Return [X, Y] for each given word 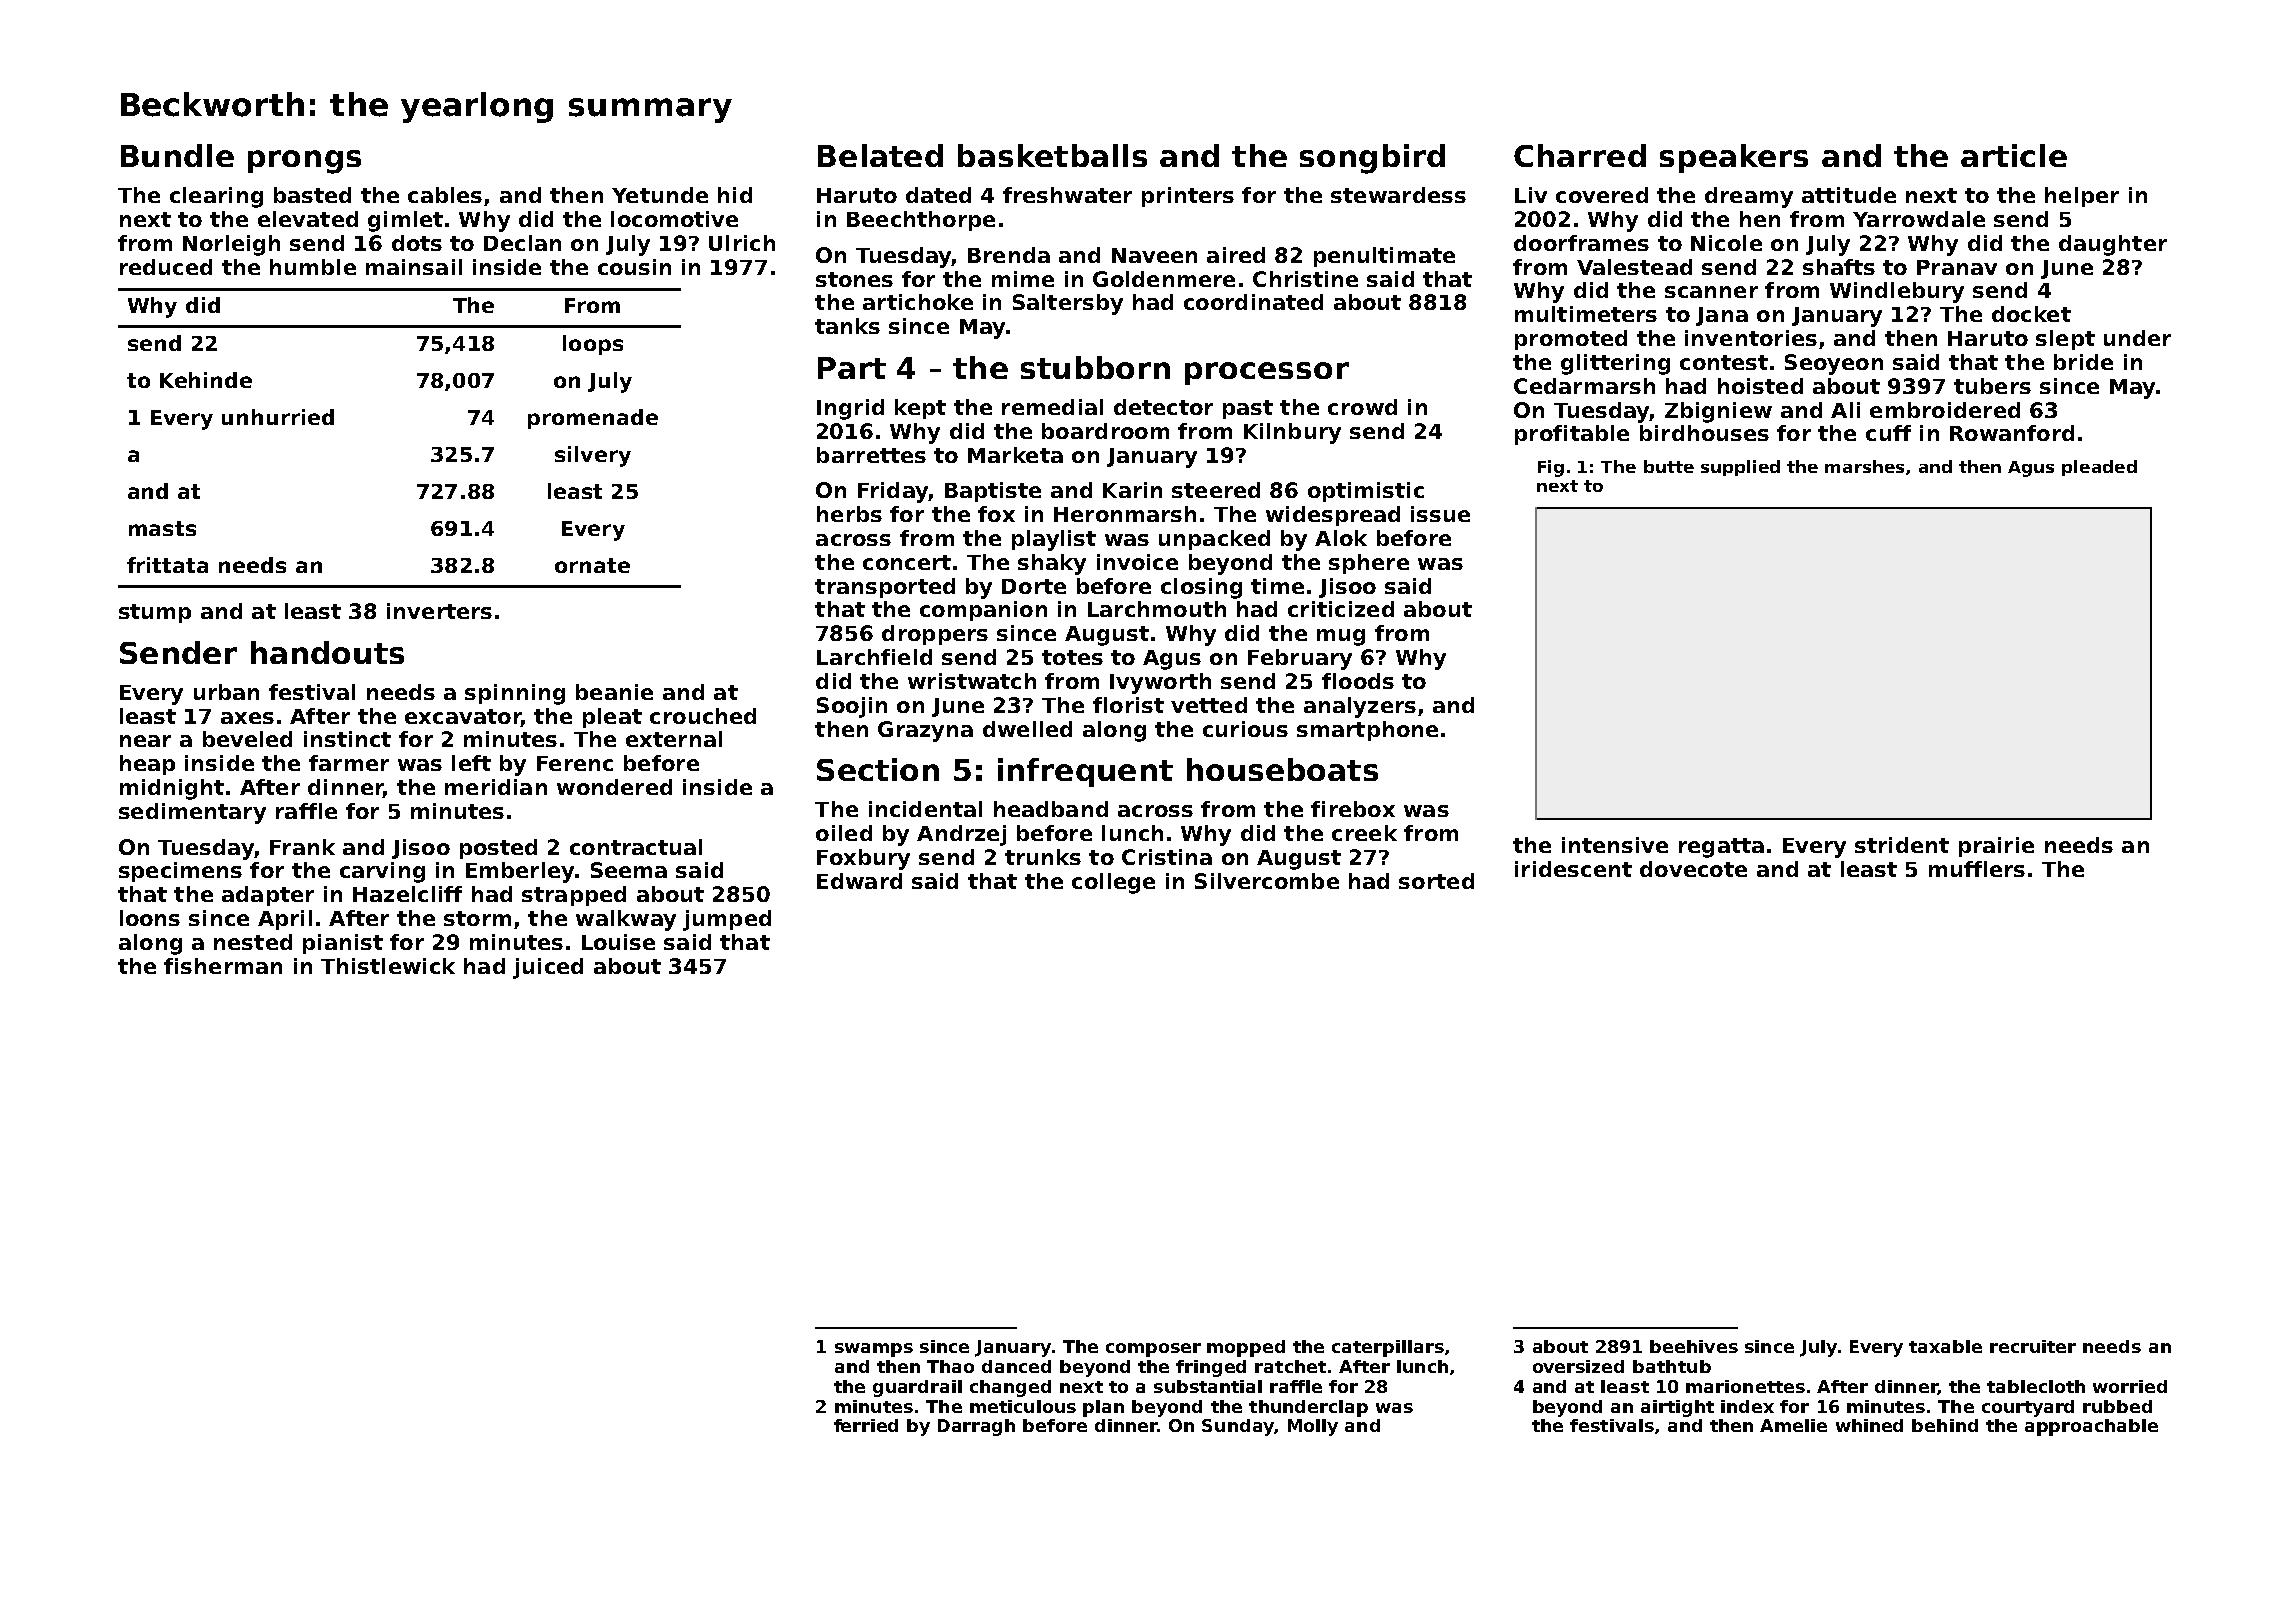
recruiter [2033, 1346]
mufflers [1977, 869]
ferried [866, 1425]
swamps [874, 1350]
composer [1153, 1350]
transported [885, 588]
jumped [727, 920]
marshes [1864, 466]
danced [1016, 1366]
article [2014, 155]
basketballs [1052, 155]
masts [162, 528]
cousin [634, 267]
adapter [268, 896]
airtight [1677, 1408]
